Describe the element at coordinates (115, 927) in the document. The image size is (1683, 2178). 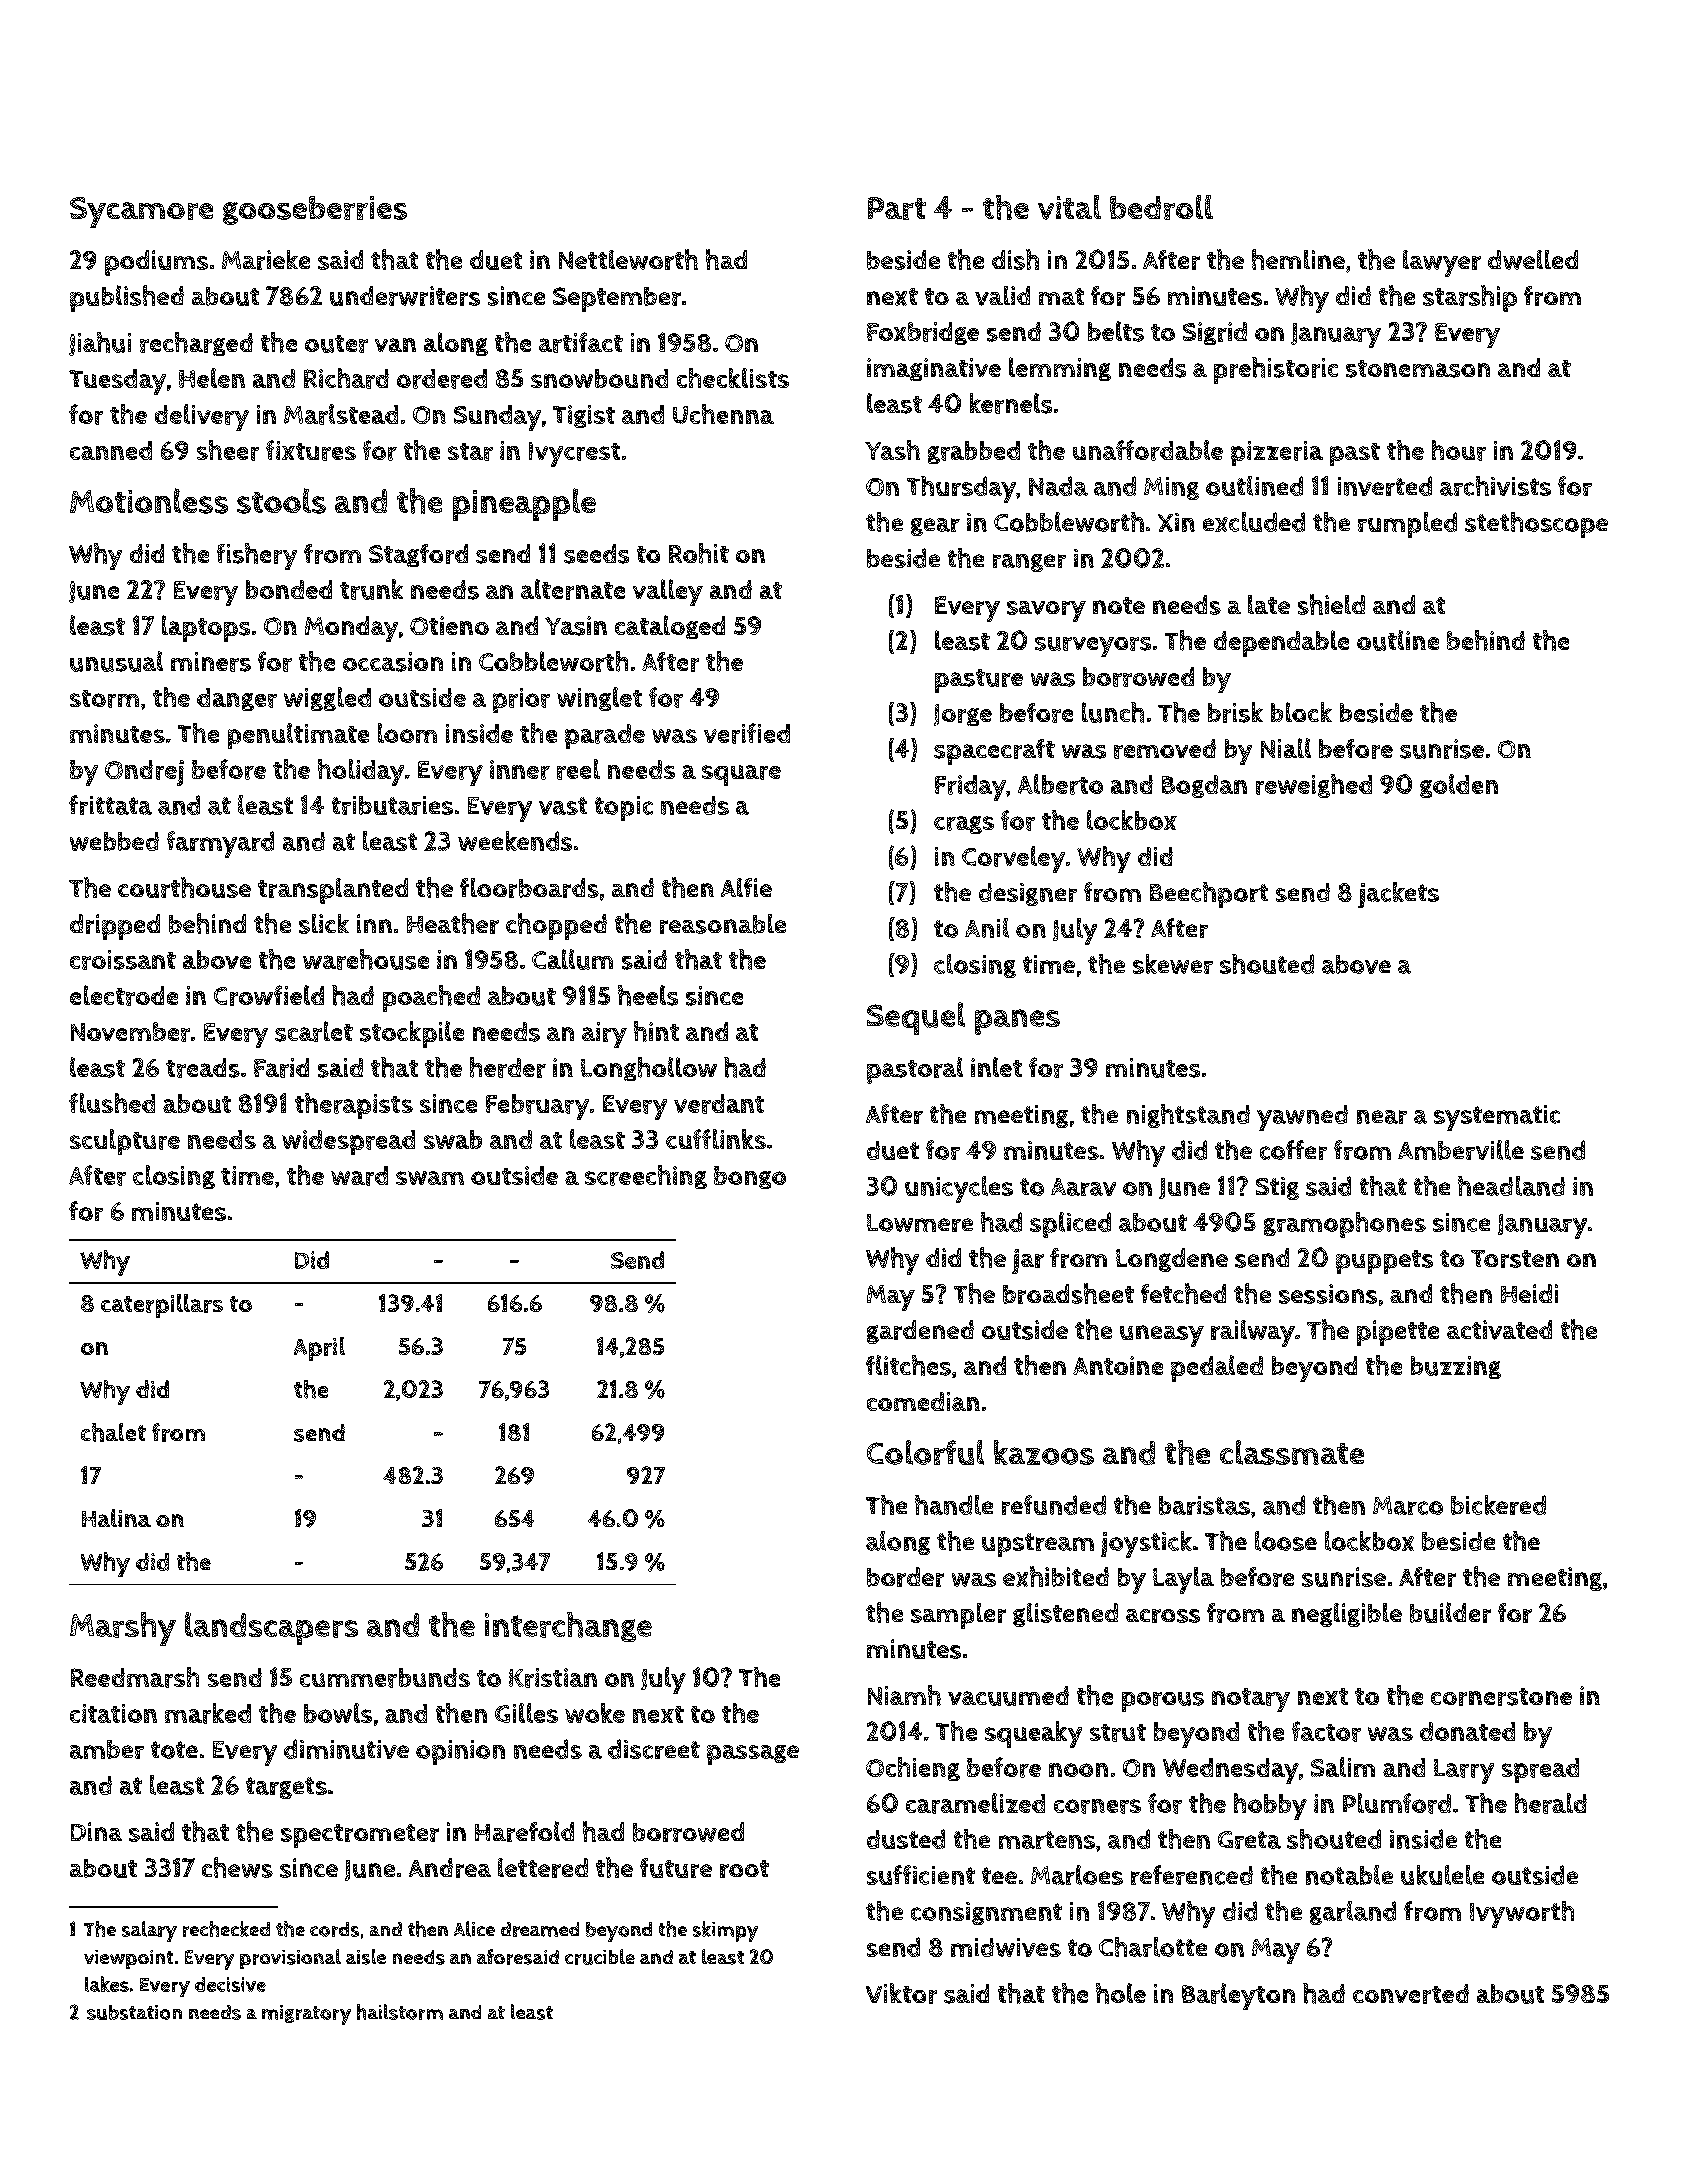
I see `dripped` at that location.
